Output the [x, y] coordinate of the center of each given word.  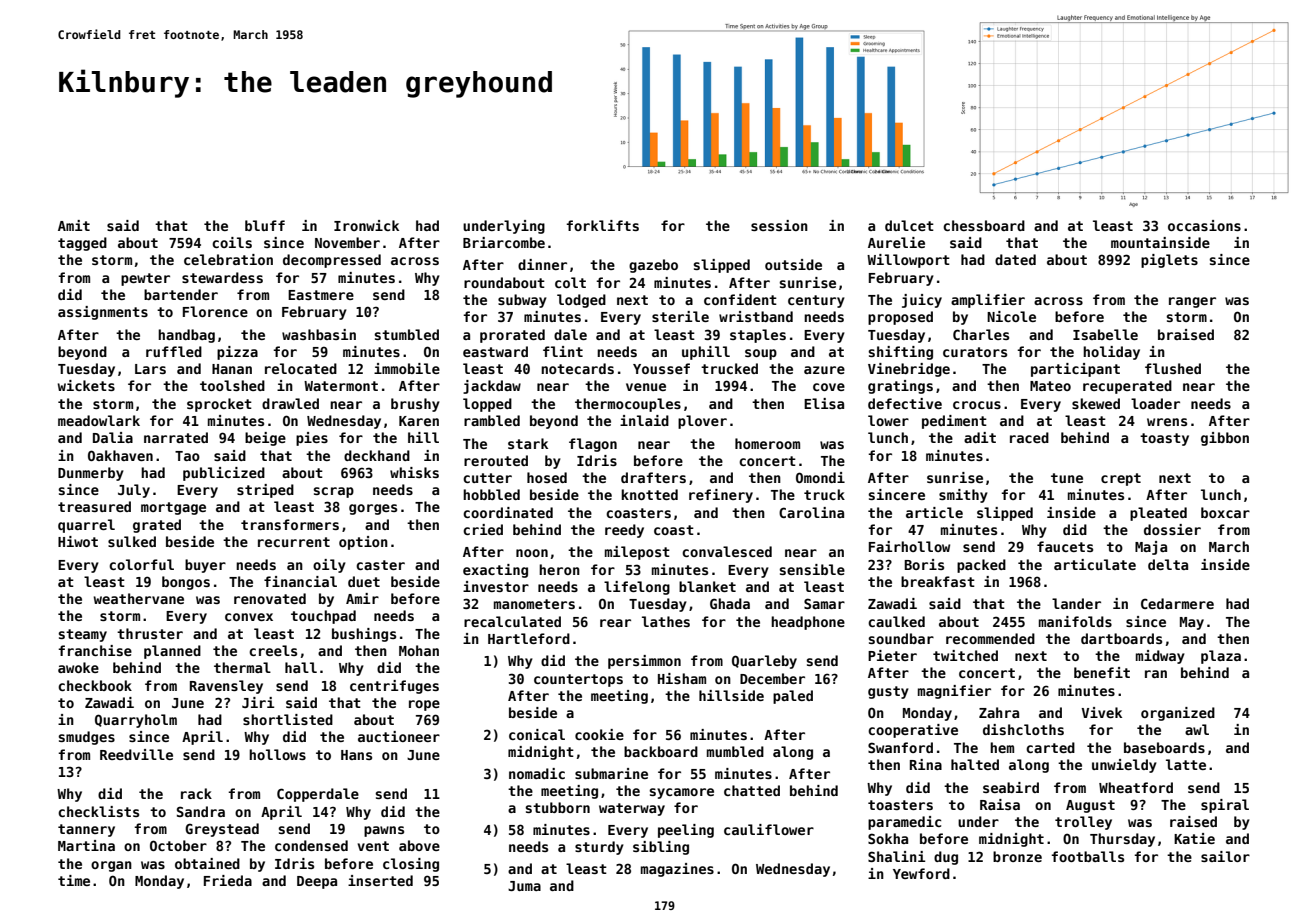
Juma [524, 886]
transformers [290, 524]
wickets [86, 385]
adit [980, 437]
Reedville [136, 754]
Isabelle [1105, 334]
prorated [512, 336]
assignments [103, 313]
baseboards [1164, 747]
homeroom [767, 443]
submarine [611, 773]
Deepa [317, 882]
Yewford [921, 873]
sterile [680, 316]
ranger [1192, 302]
